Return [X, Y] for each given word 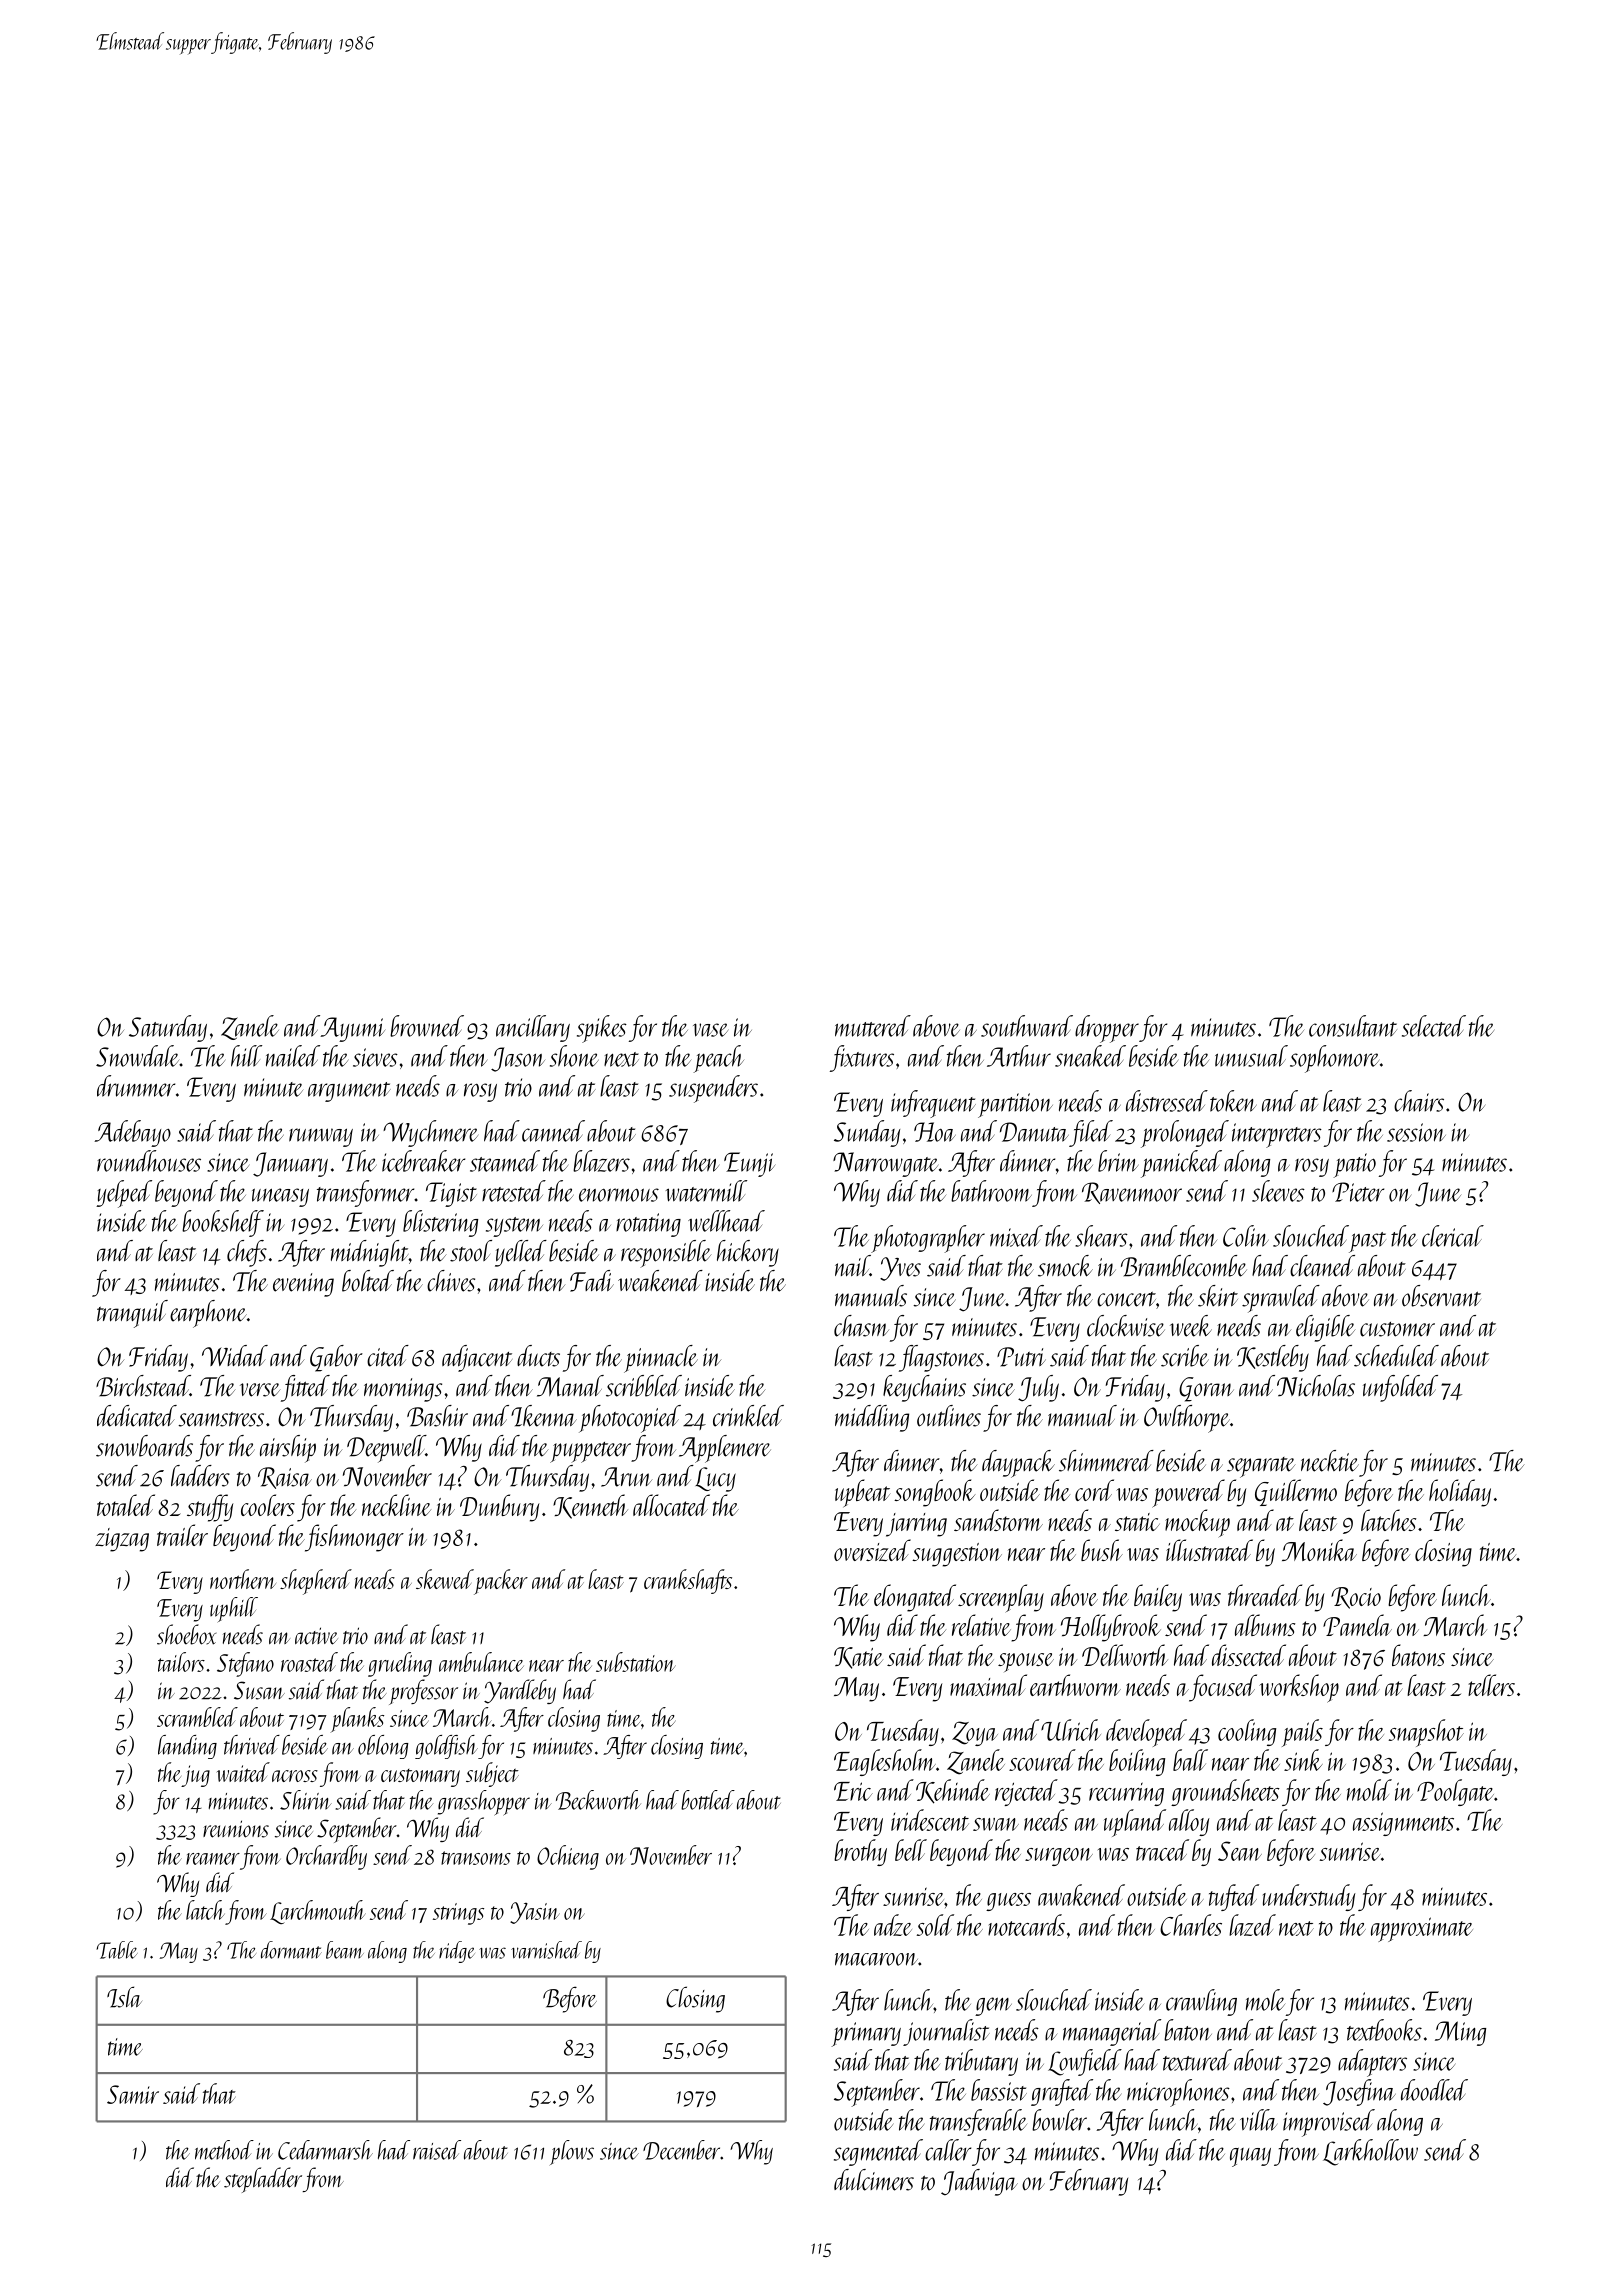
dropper [1107, 1029]
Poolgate [1455, 1792]
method [224, 2150]
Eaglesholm [885, 1762]
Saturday [168, 1028]
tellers [1491, 1685]
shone [574, 1056]
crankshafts [688, 1581]
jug [196, 1776]
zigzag [122, 1540]
